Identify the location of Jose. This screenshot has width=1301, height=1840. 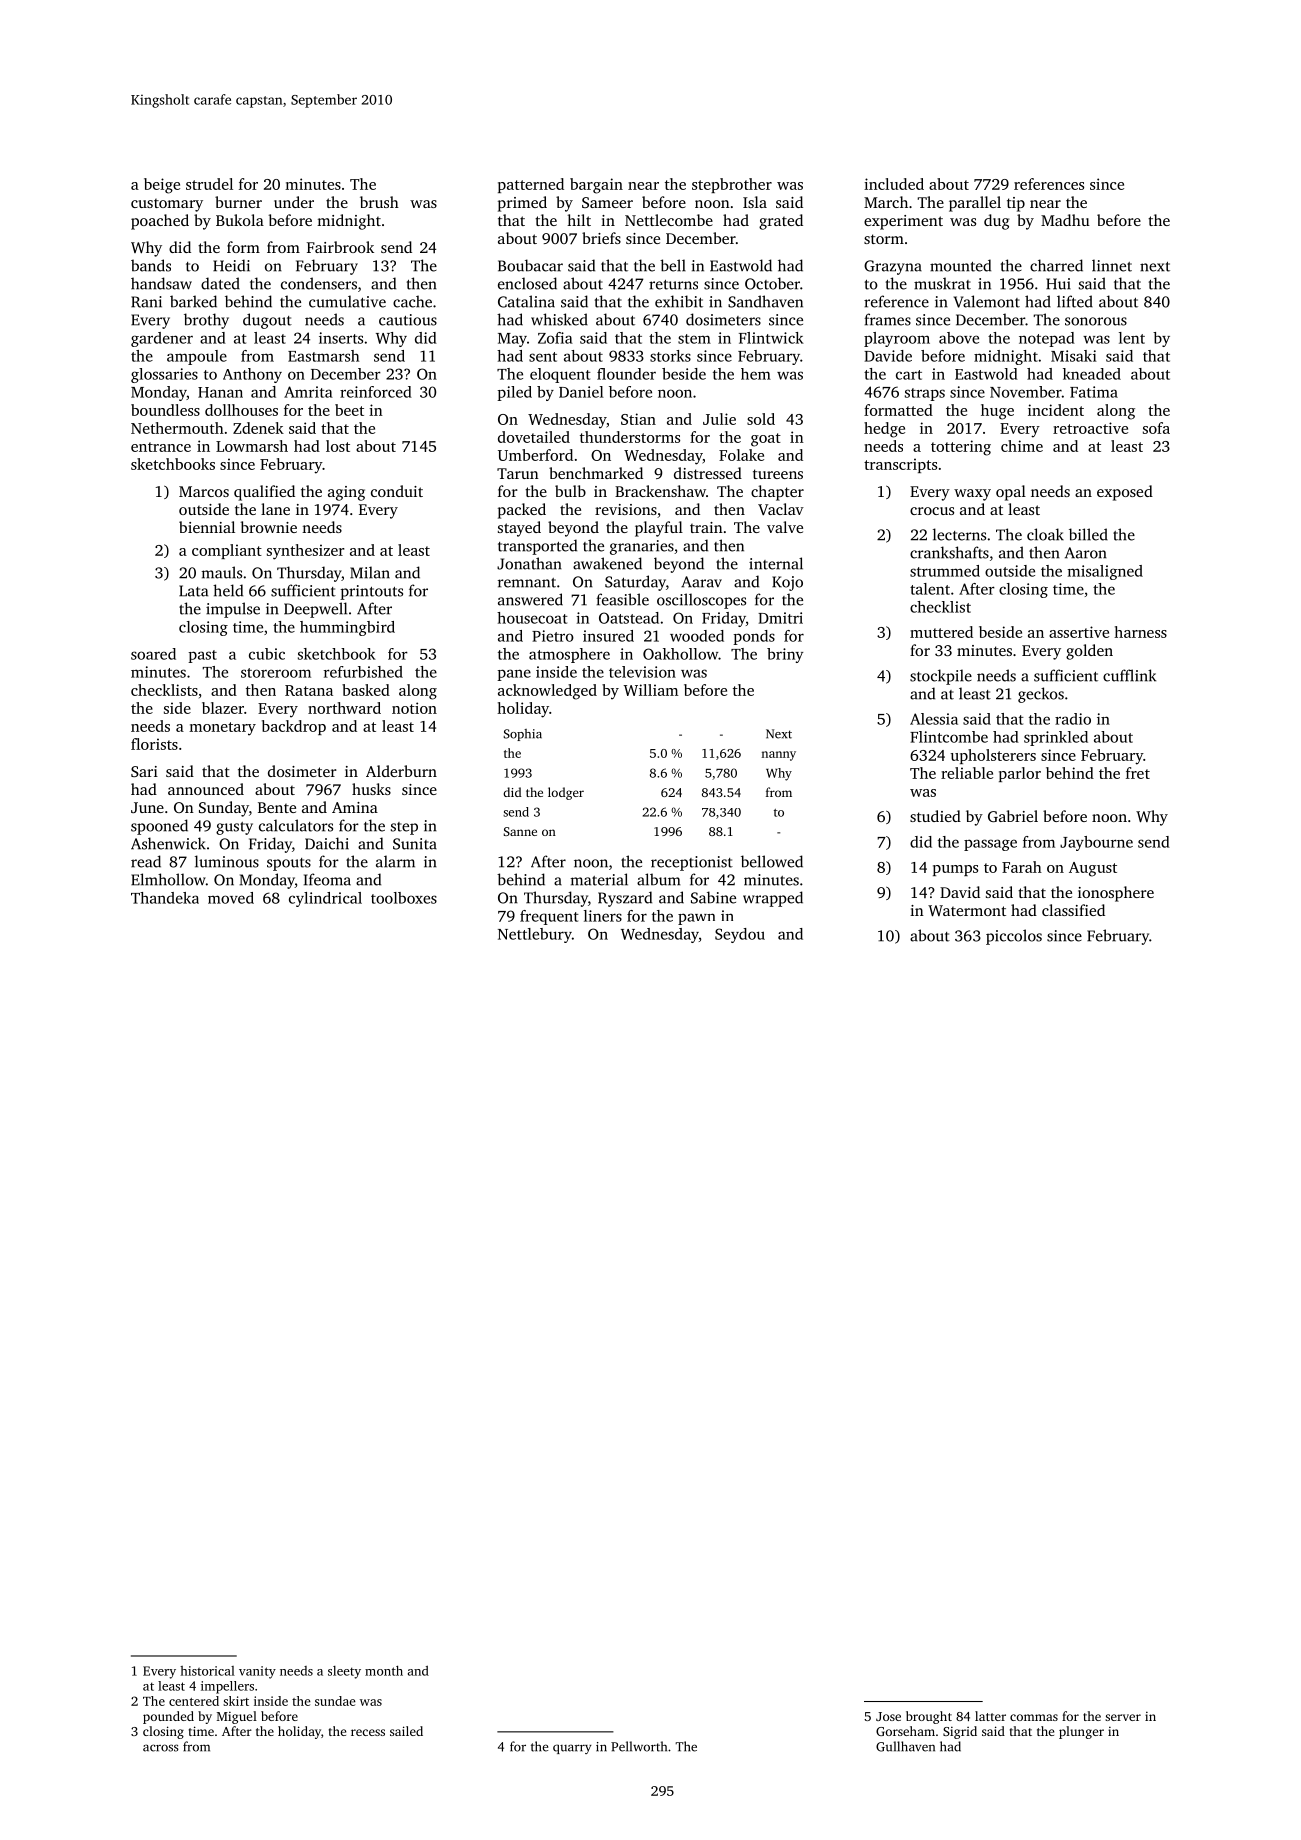
(888, 1716).
